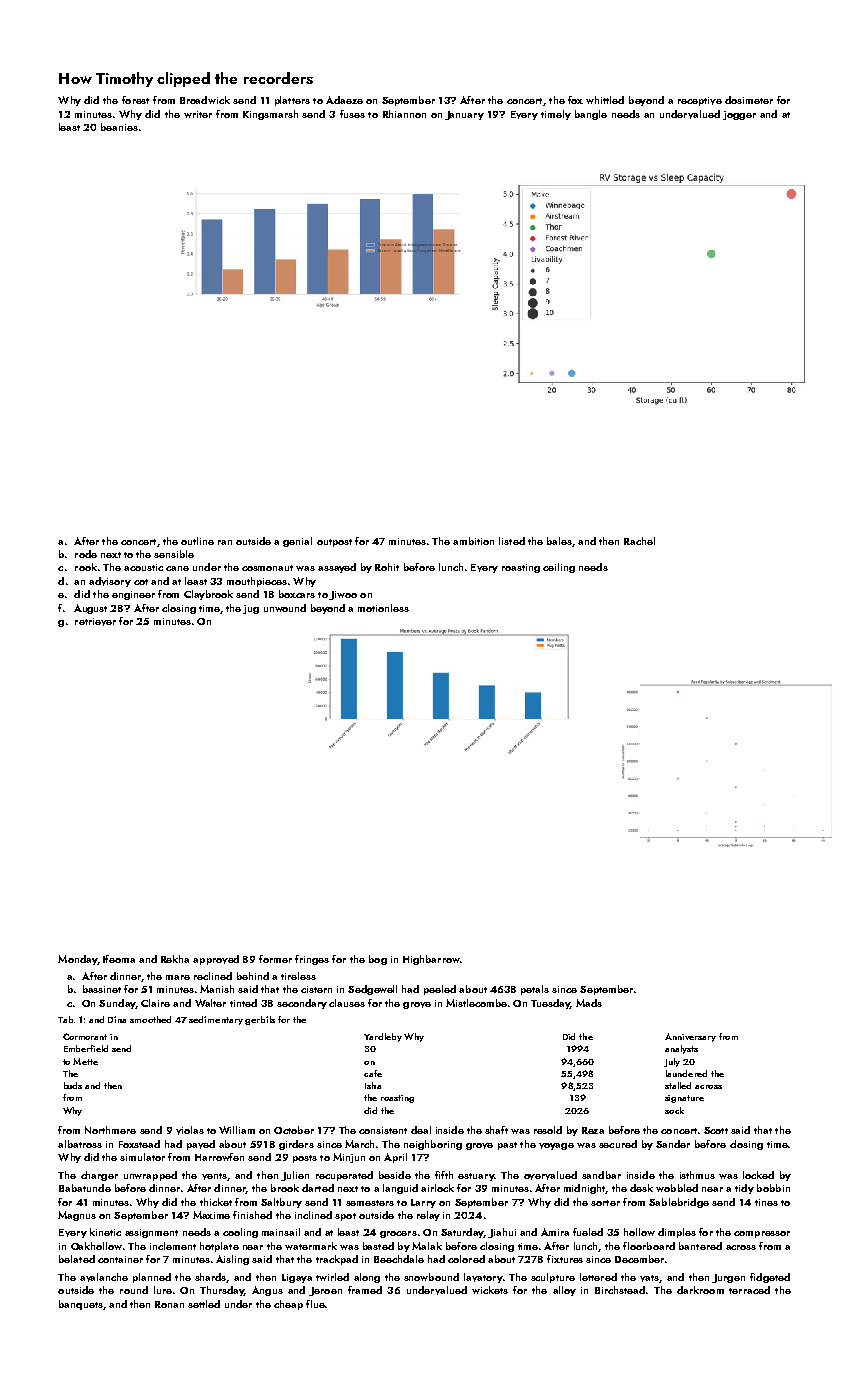 The height and width of the image is (1400, 849). Describe the element at coordinates (758, 1175) in the image. I see `locked` at that location.
